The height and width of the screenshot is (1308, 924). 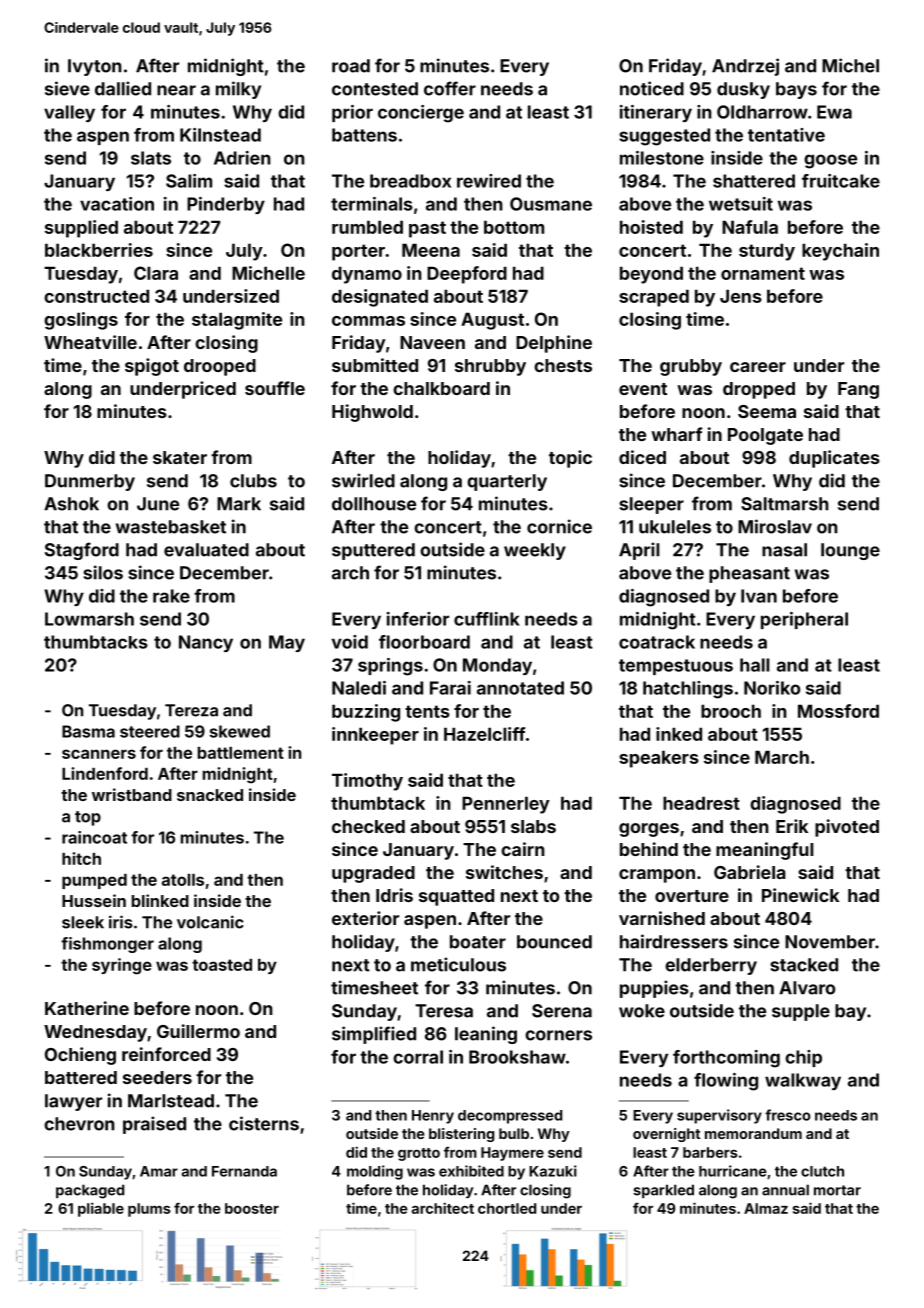 I want to click on pliable, so click(x=101, y=1209).
